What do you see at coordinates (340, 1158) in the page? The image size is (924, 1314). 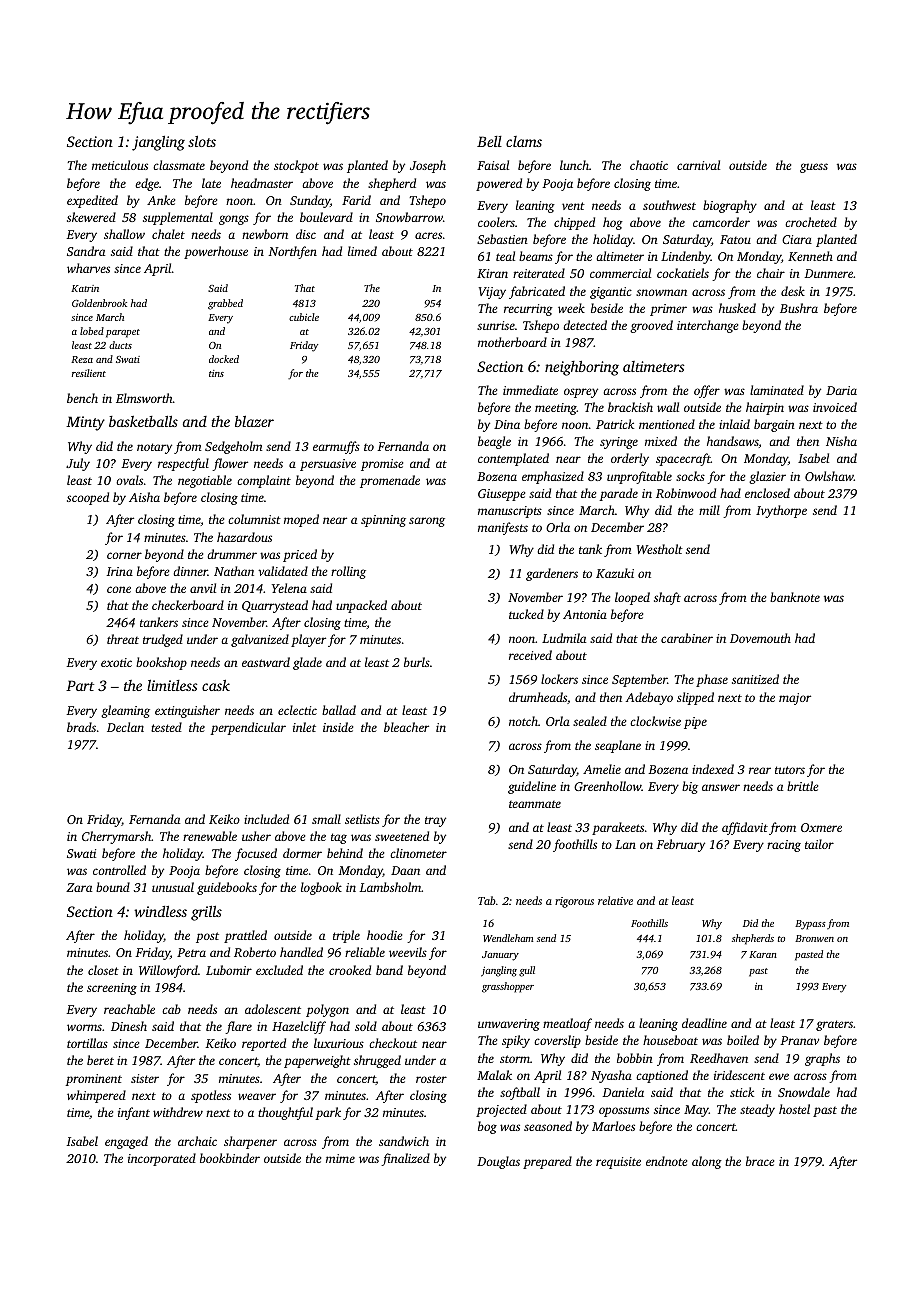 I see `mime` at bounding box center [340, 1158].
